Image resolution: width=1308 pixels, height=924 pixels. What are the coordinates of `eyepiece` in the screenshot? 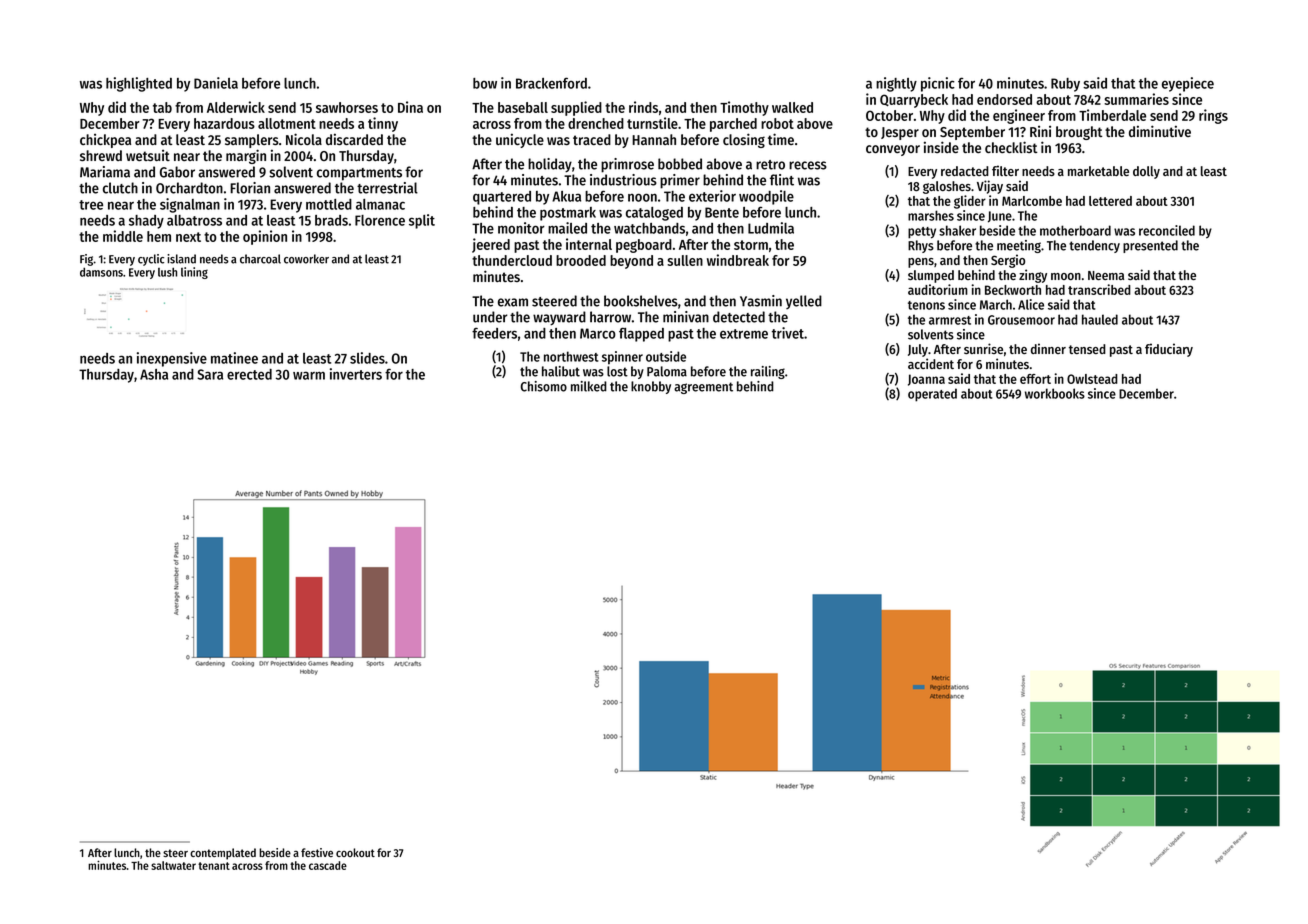 It's located at (1188, 84).
